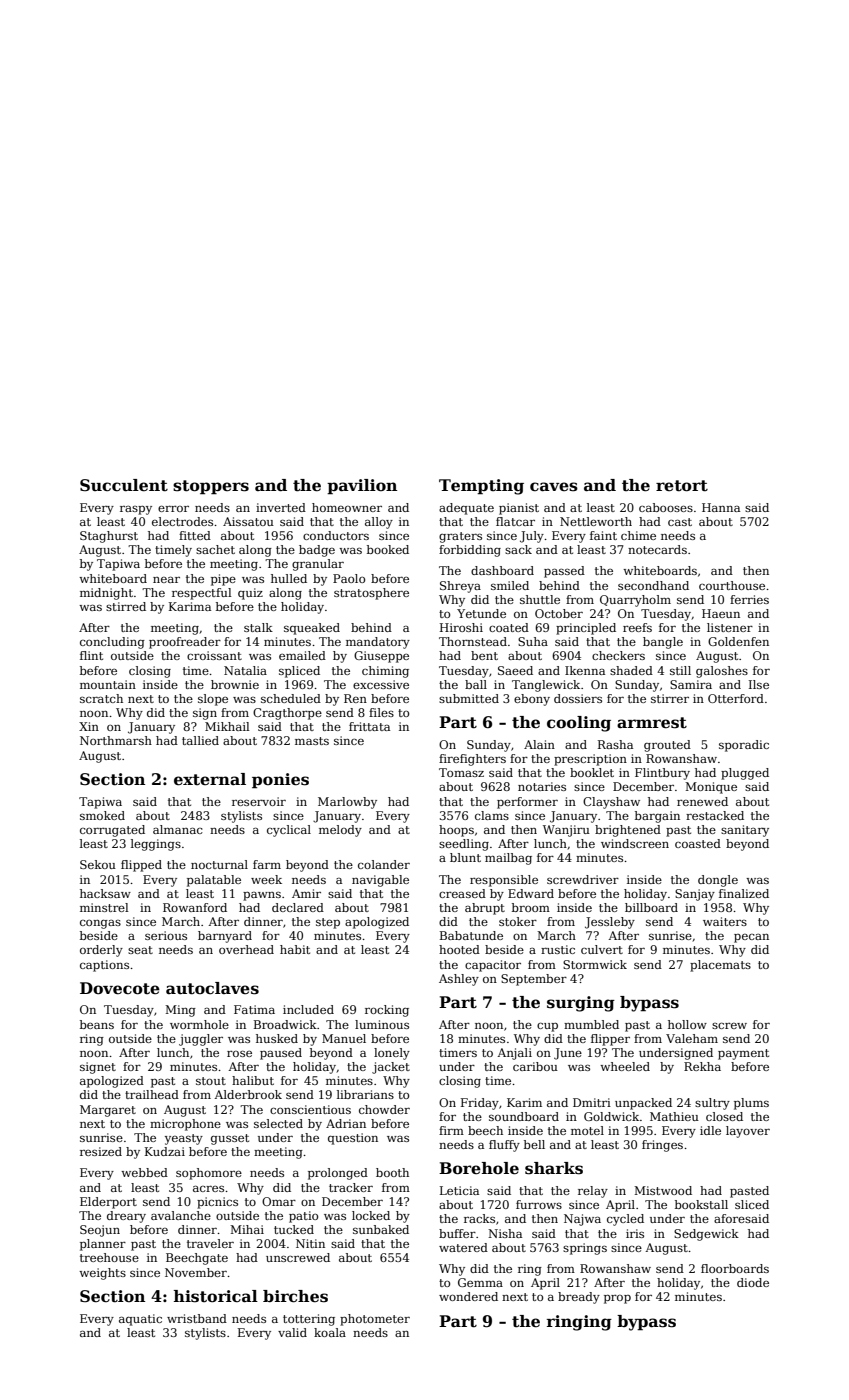 This screenshot has width=849, height=1400. I want to click on navigable, so click(380, 881).
